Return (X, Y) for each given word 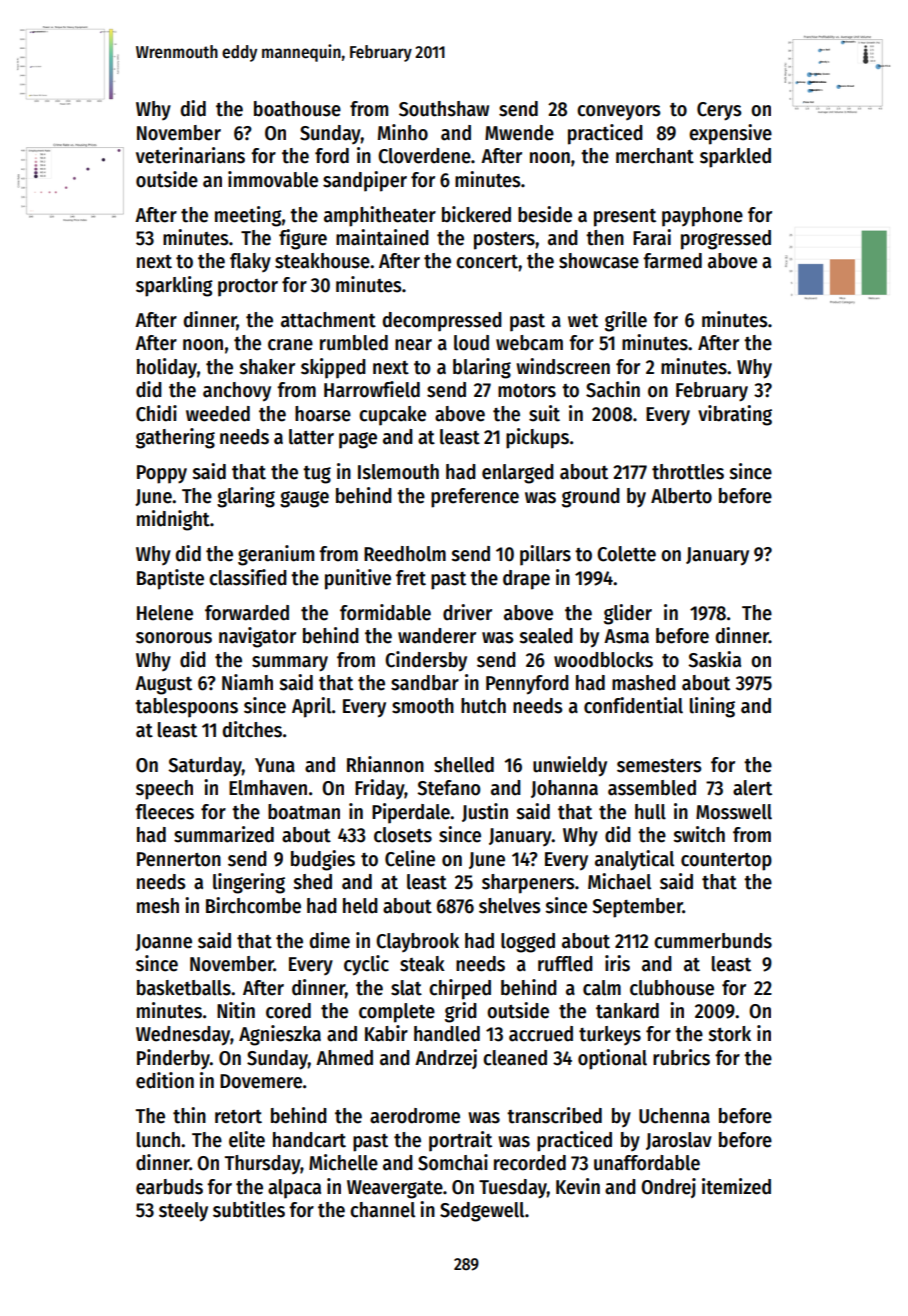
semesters (659, 766)
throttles (688, 472)
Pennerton (179, 859)
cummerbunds (713, 941)
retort (238, 1117)
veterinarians (190, 155)
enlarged (518, 474)
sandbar (425, 683)
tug (317, 475)
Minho (403, 132)
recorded (530, 1163)
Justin (485, 812)
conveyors (618, 112)
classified (248, 577)
